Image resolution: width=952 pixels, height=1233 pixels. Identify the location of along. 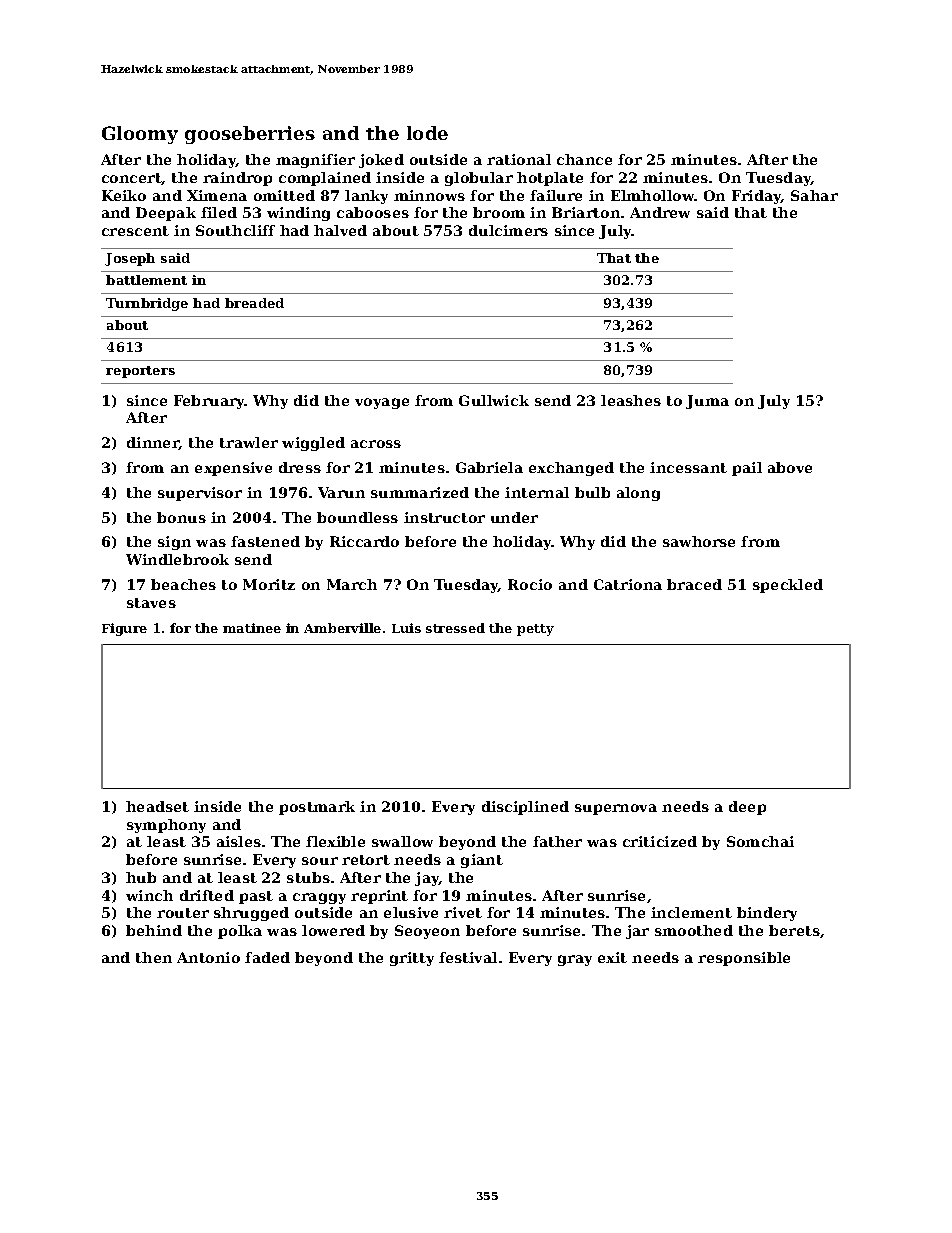
(638, 494).
